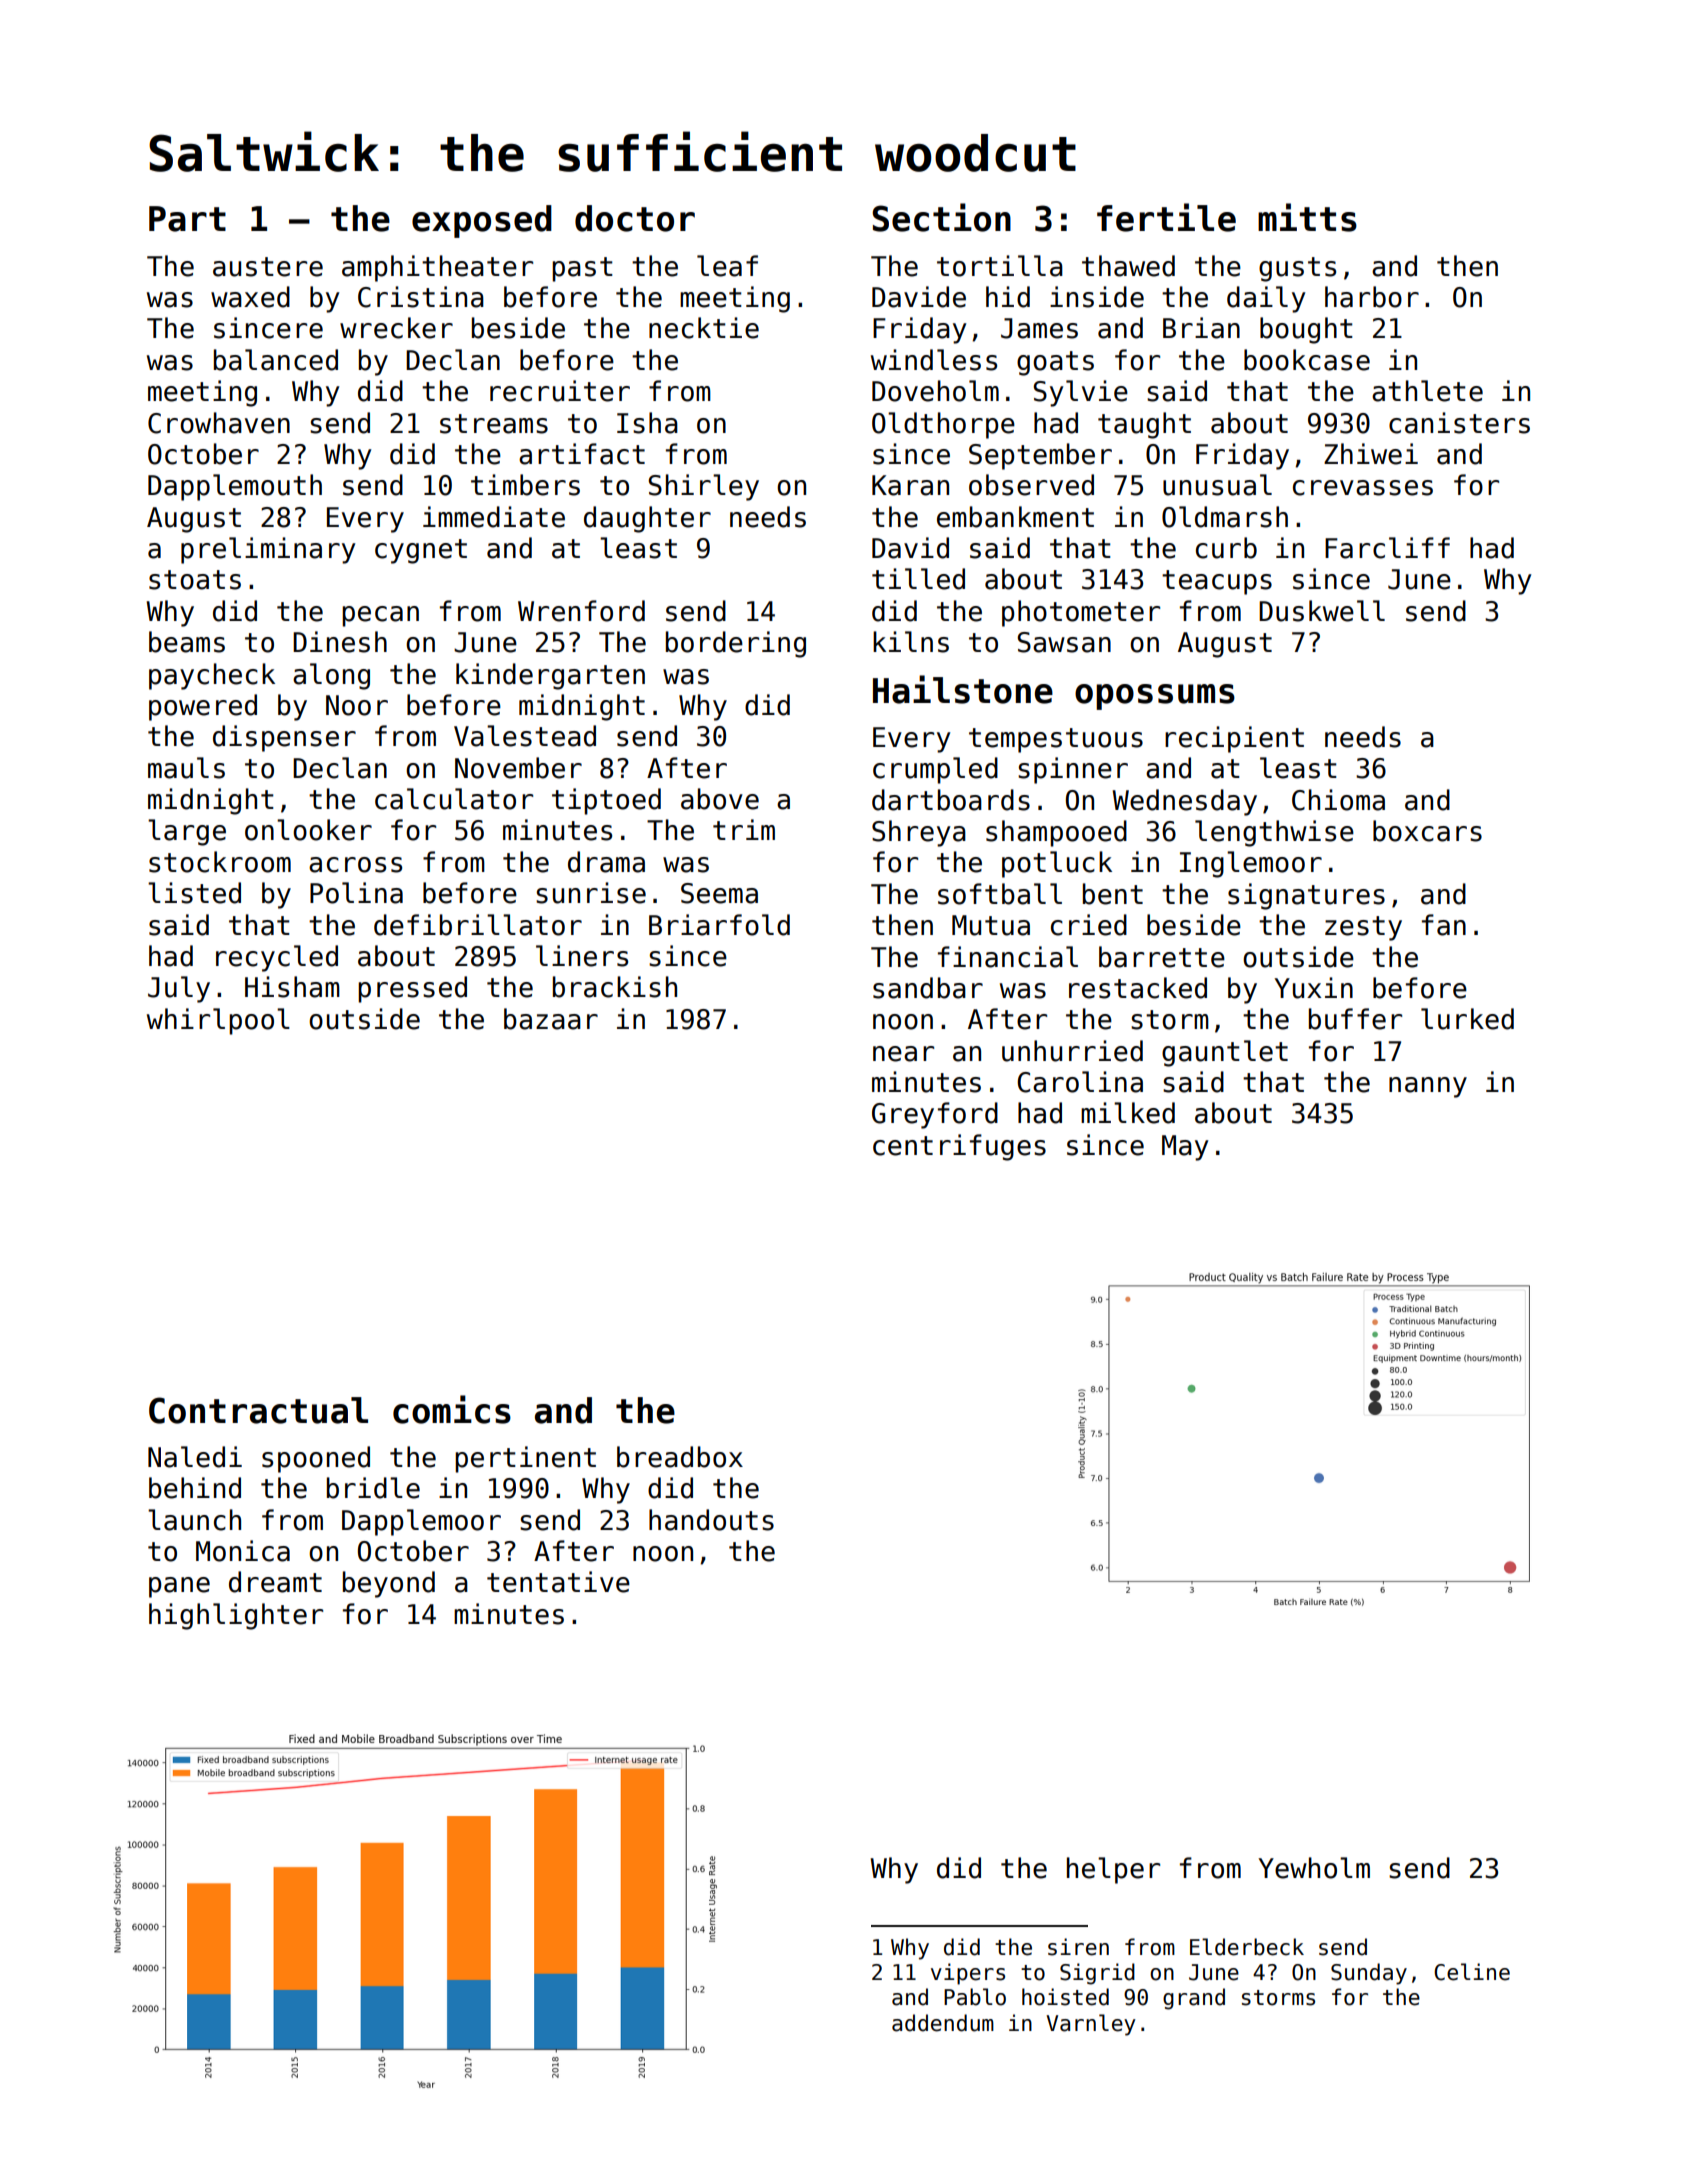 The width and height of the document is (1683, 2178). What do you see at coordinates (1363, 488) in the document?
I see `crevasses` at bounding box center [1363, 488].
